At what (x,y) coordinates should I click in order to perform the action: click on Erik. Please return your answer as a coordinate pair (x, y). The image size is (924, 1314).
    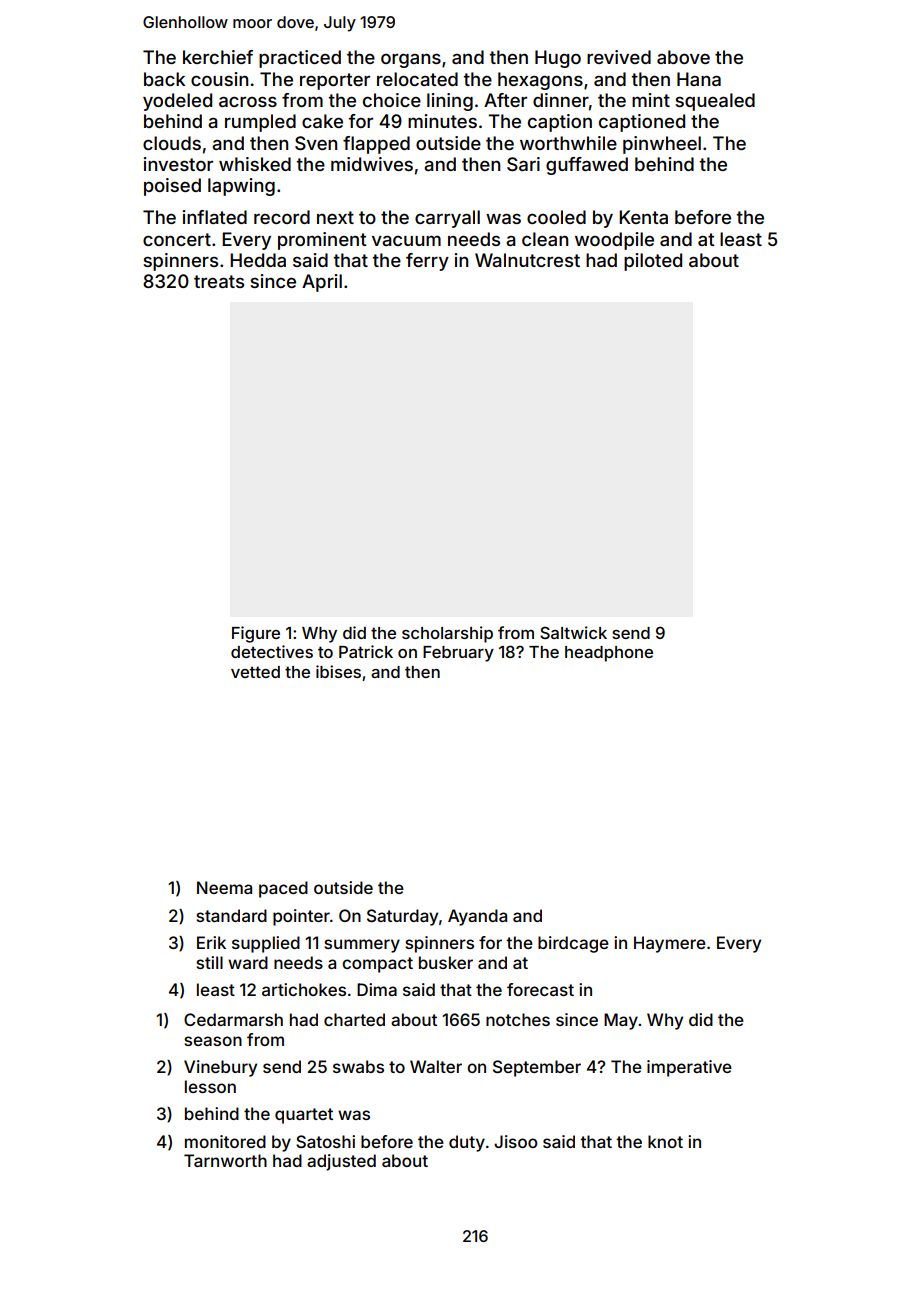
    Looking at the image, I should click on (211, 942).
